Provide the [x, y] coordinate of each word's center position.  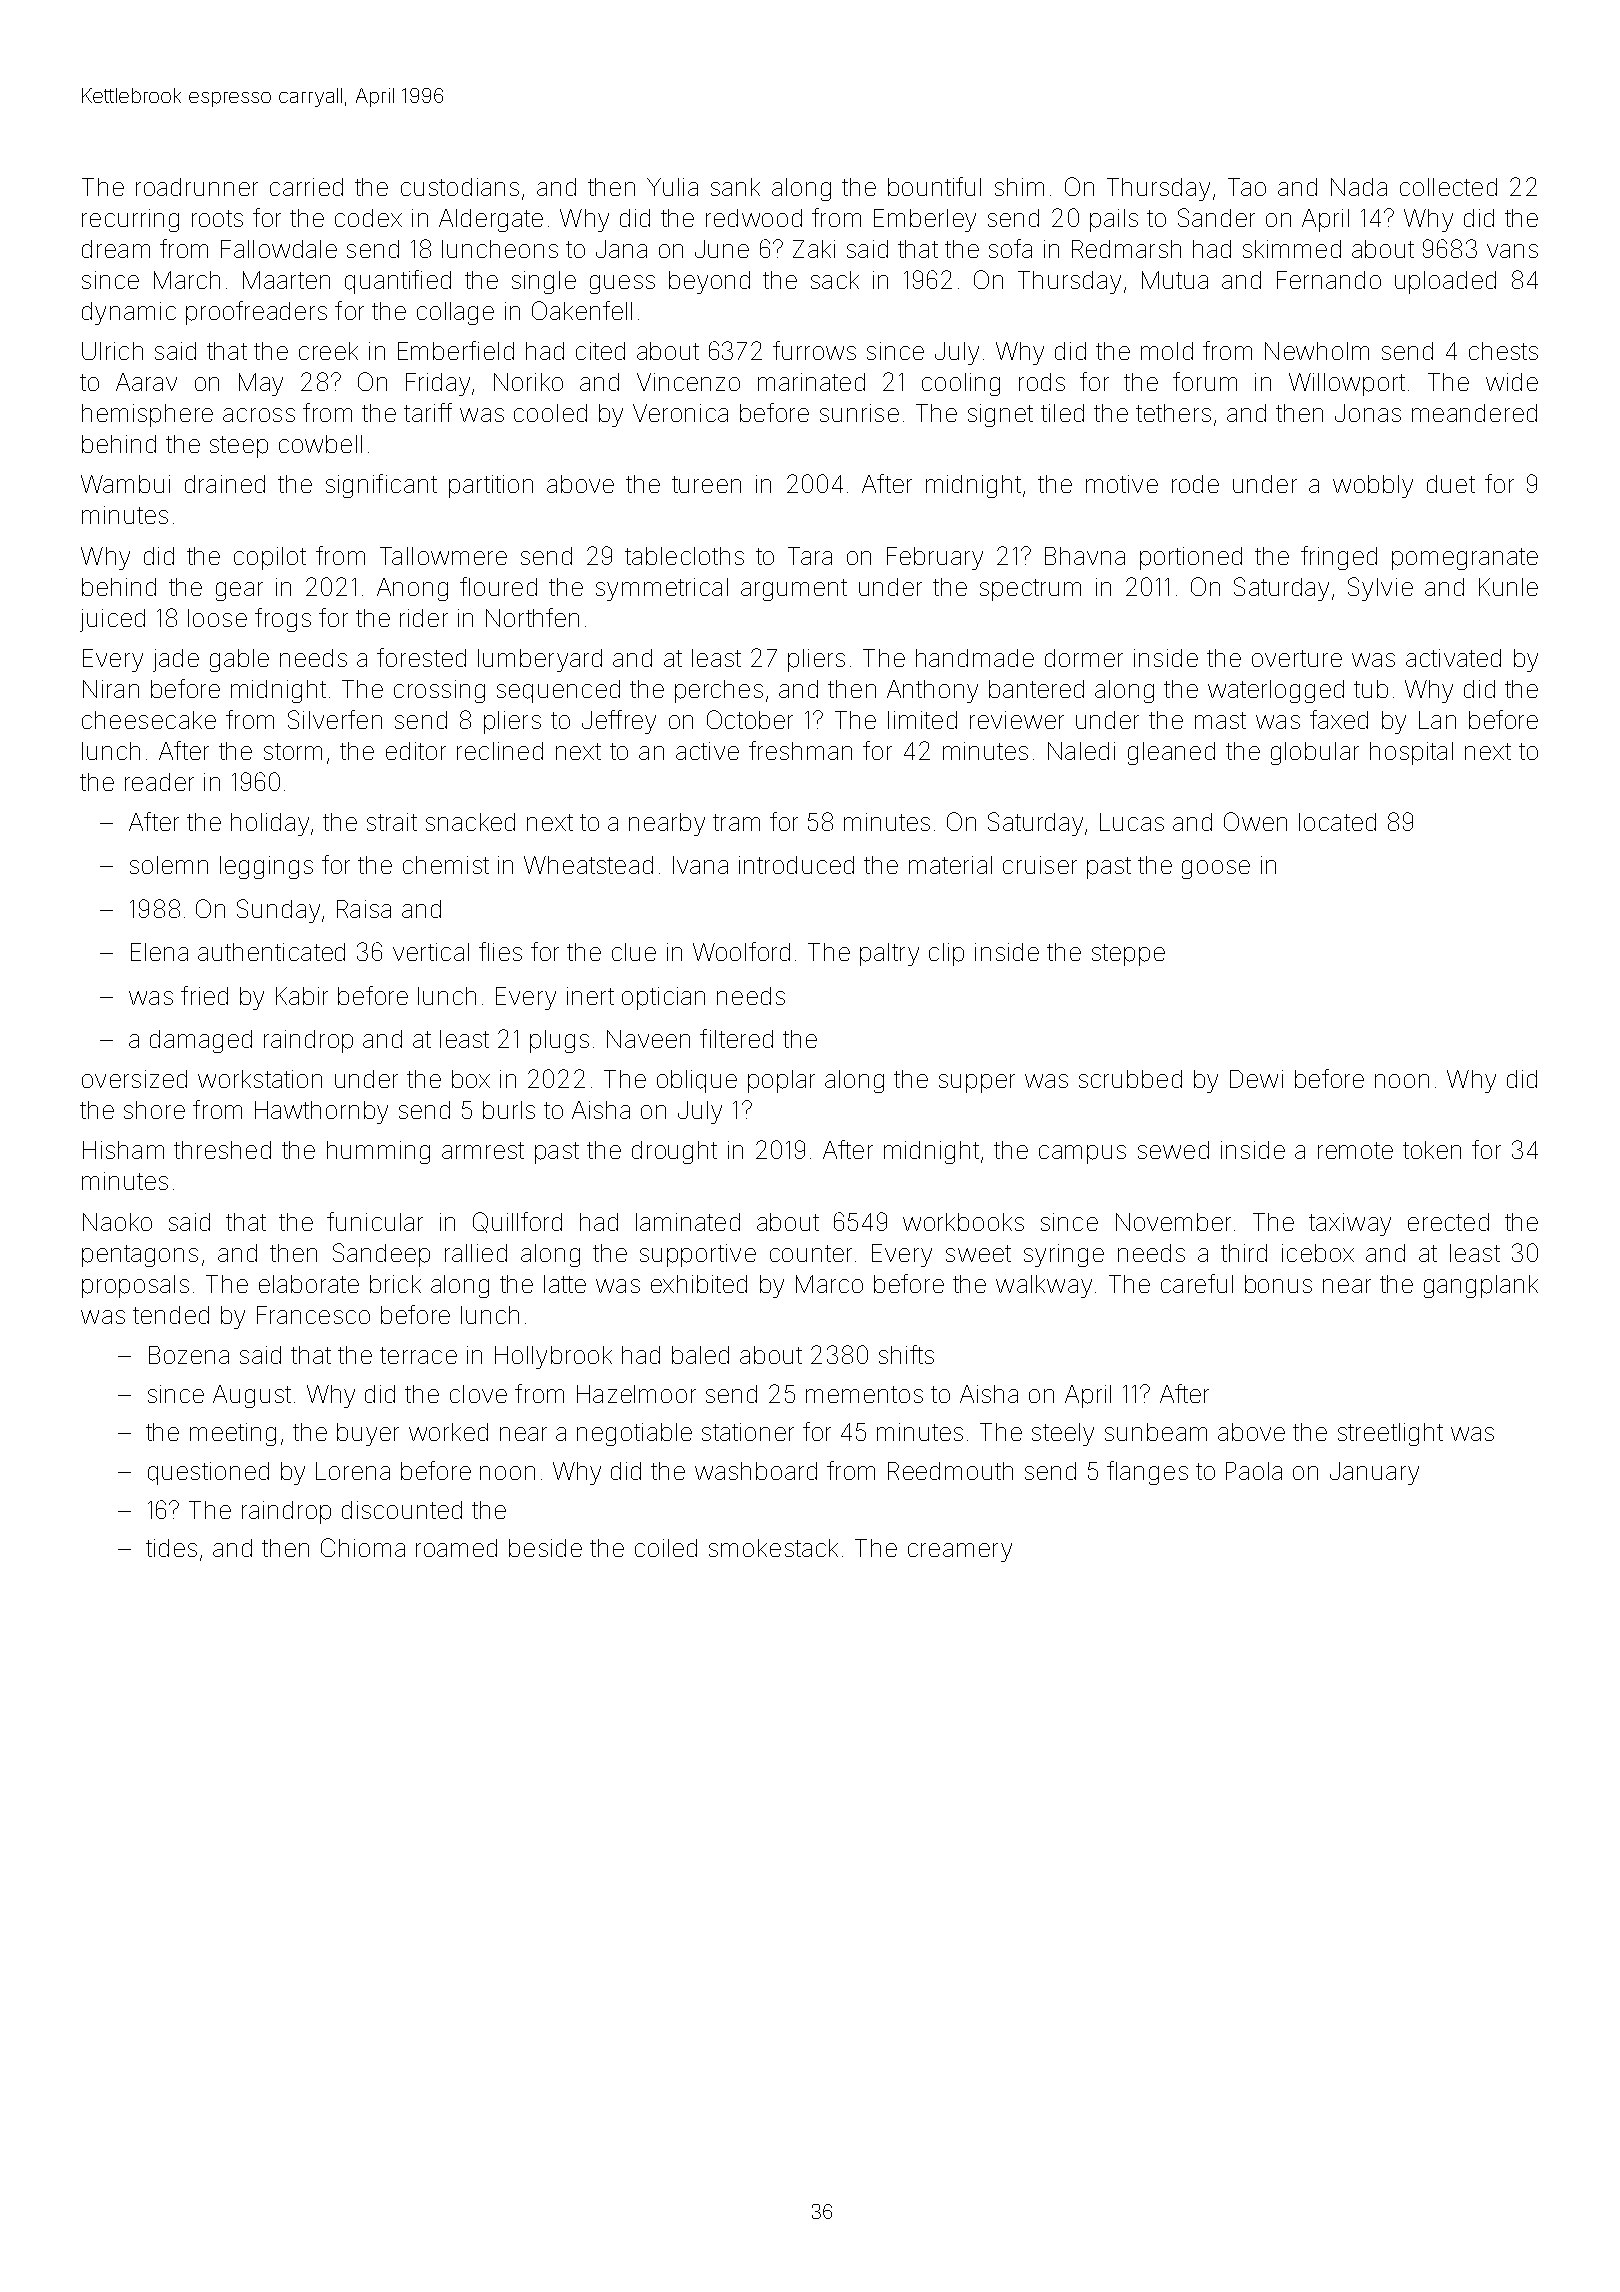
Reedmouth [950, 1471]
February [935, 558]
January [1374, 1473]
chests [1503, 351]
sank [735, 187]
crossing [439, 691]
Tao [1247, 187]
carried [306, 187]
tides [171, 1548]
